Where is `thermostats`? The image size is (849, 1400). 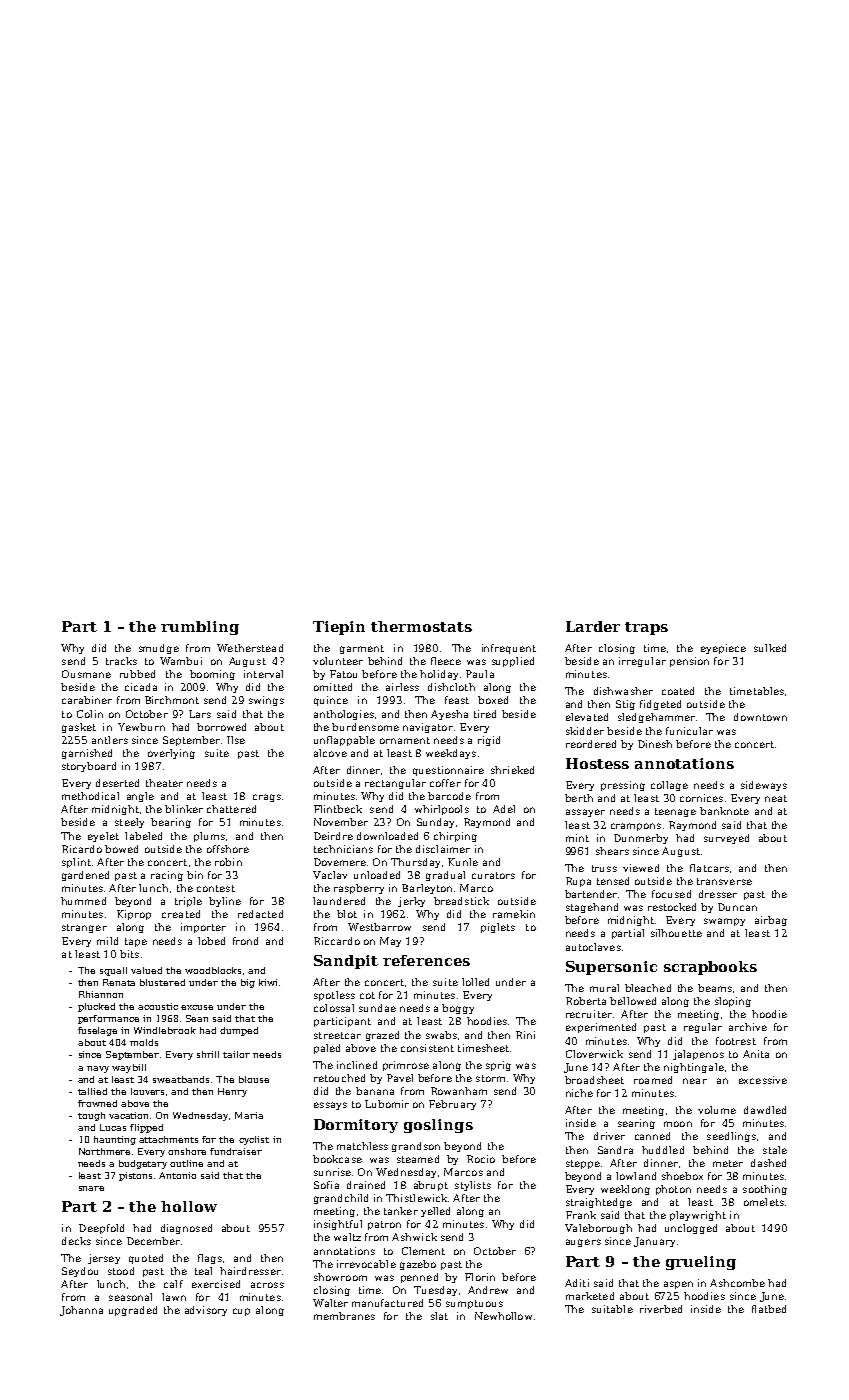 thermostats is located at coordinates (421, 626).
